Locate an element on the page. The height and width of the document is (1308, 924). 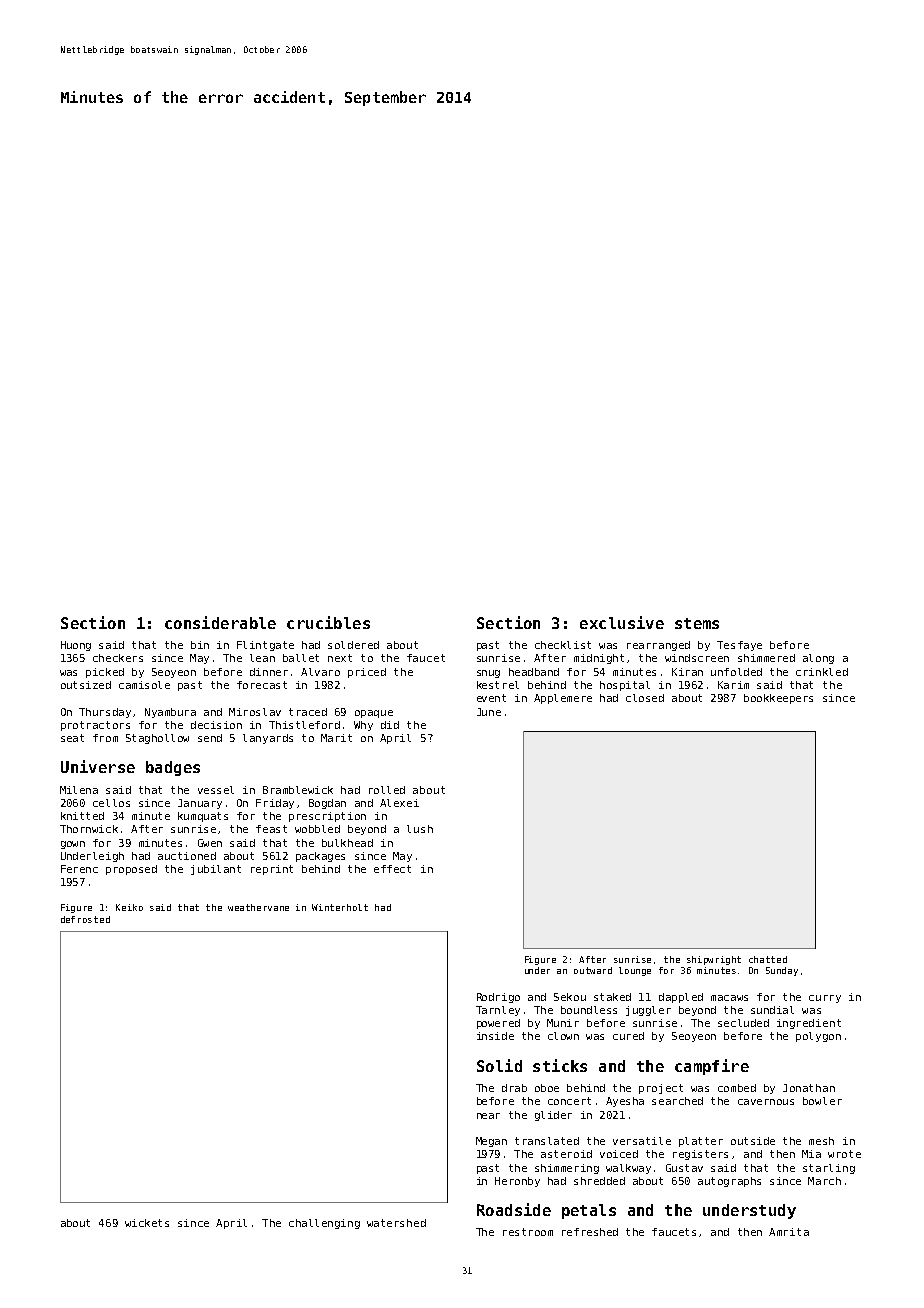
Keiko is located at coordinates (129, 907).
